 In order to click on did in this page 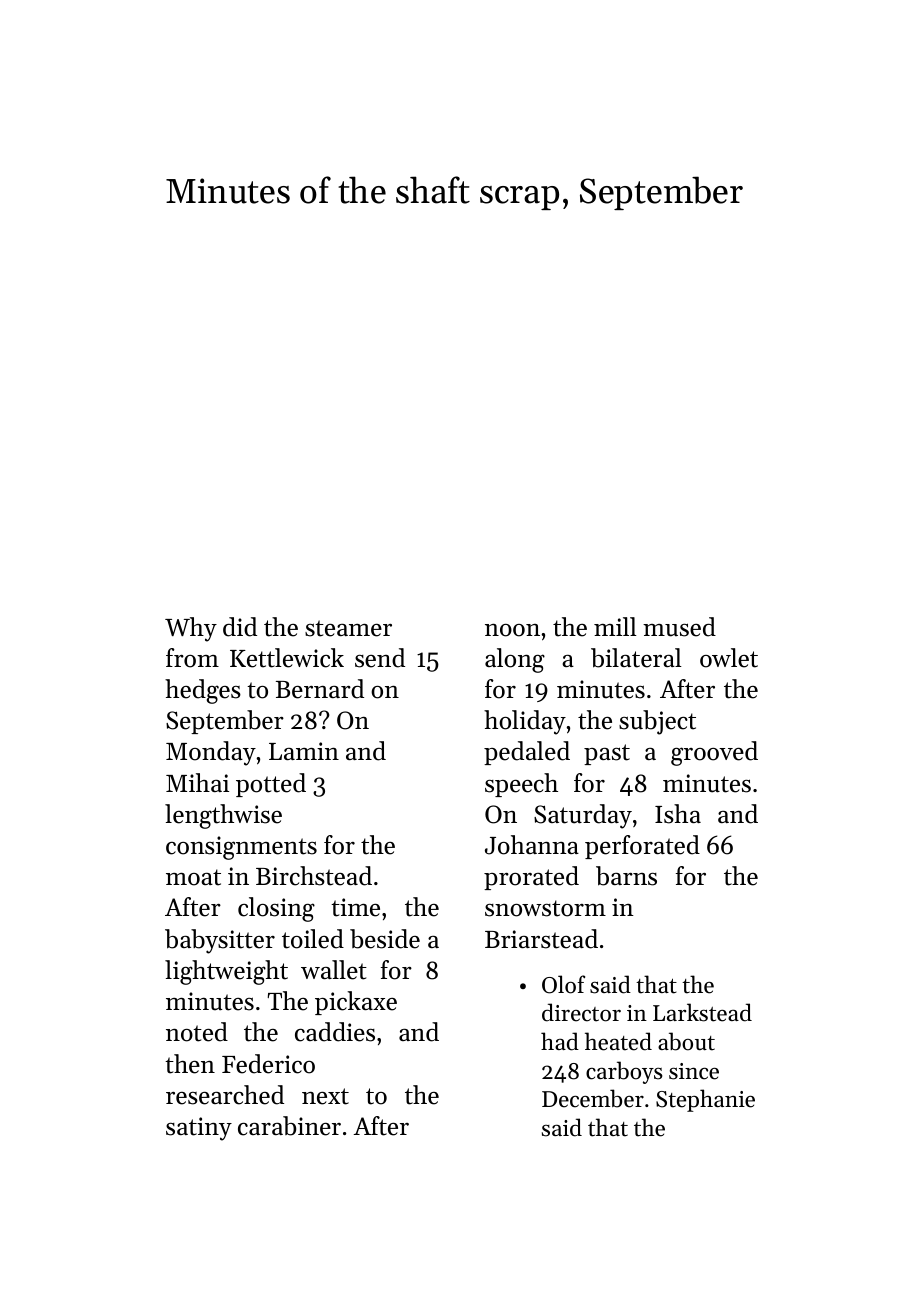, I will do `click(240, 627)`.
